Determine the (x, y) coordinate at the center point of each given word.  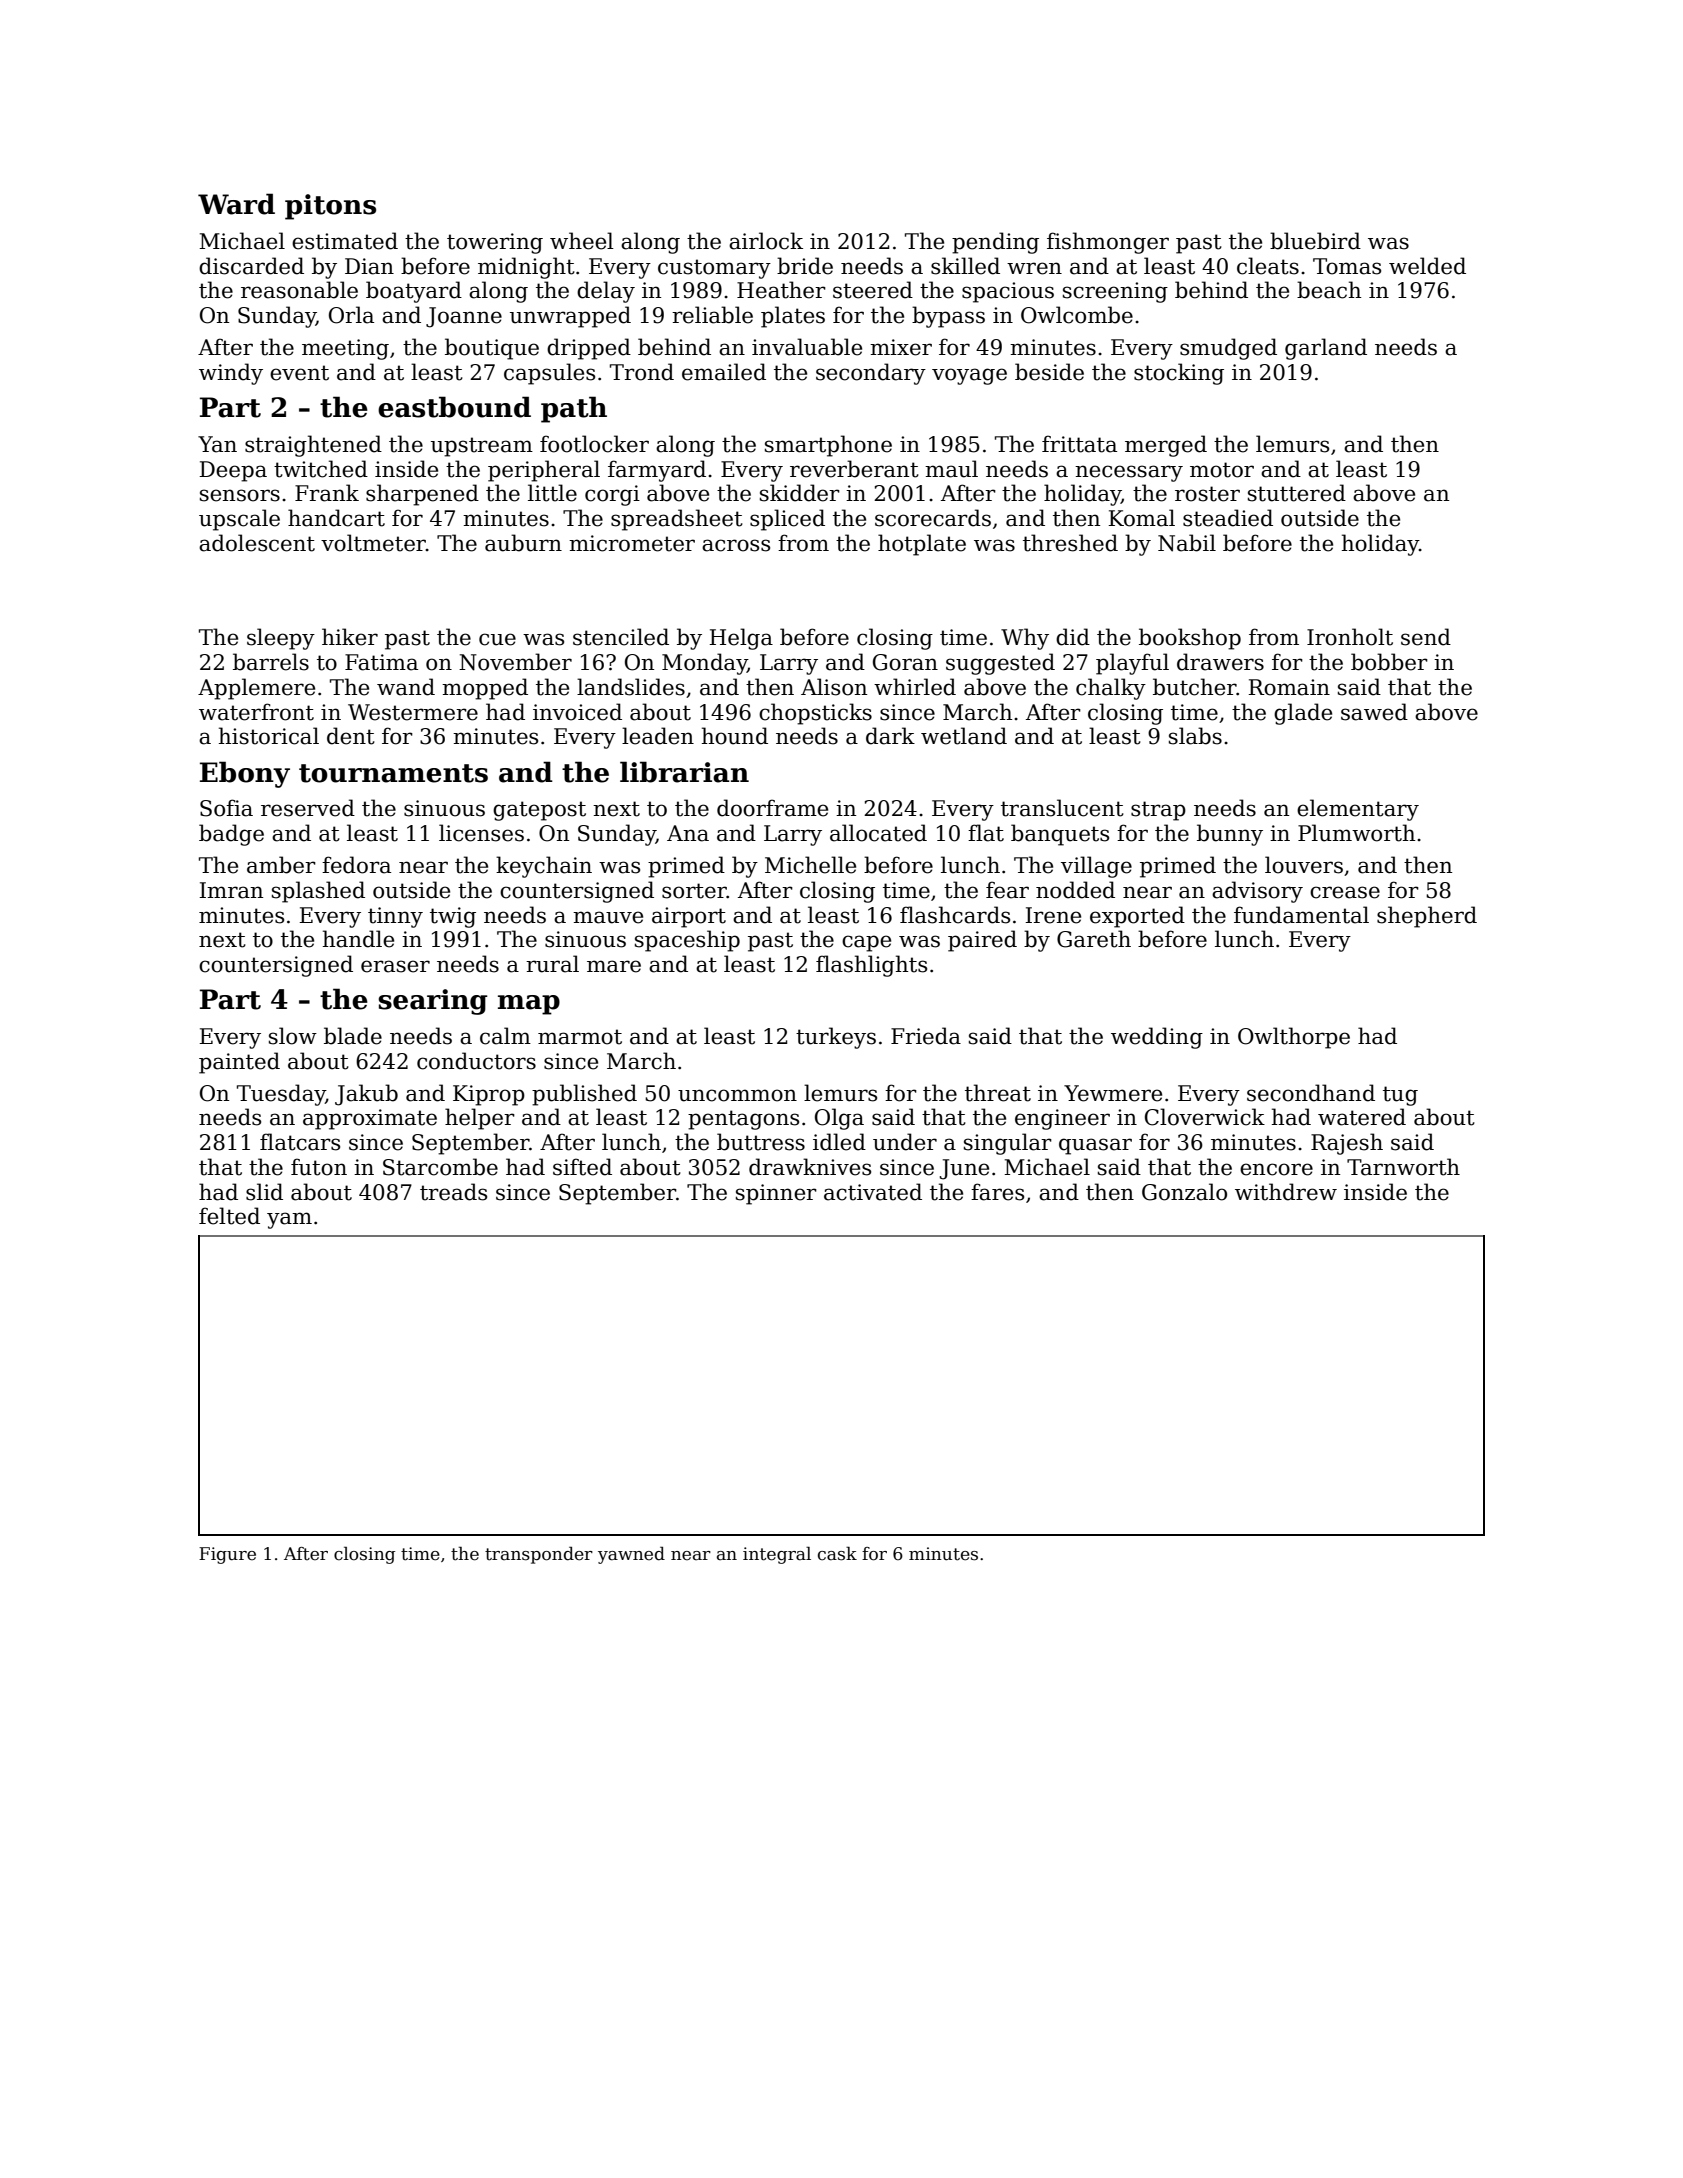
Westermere (413, 712)
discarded (251, 266)
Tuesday (281, 1095)
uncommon (737, 1095)
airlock (766, 241)
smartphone (828, 446)
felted (229, 1216)
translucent (1062, 808)
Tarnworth (1403, 1167)
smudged (1228, 349)
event (299, 373)
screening (1115, 292)
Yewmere (1113, 1093)
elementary (1358, 810)
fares (997, 1192)
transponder (539, 1555)
